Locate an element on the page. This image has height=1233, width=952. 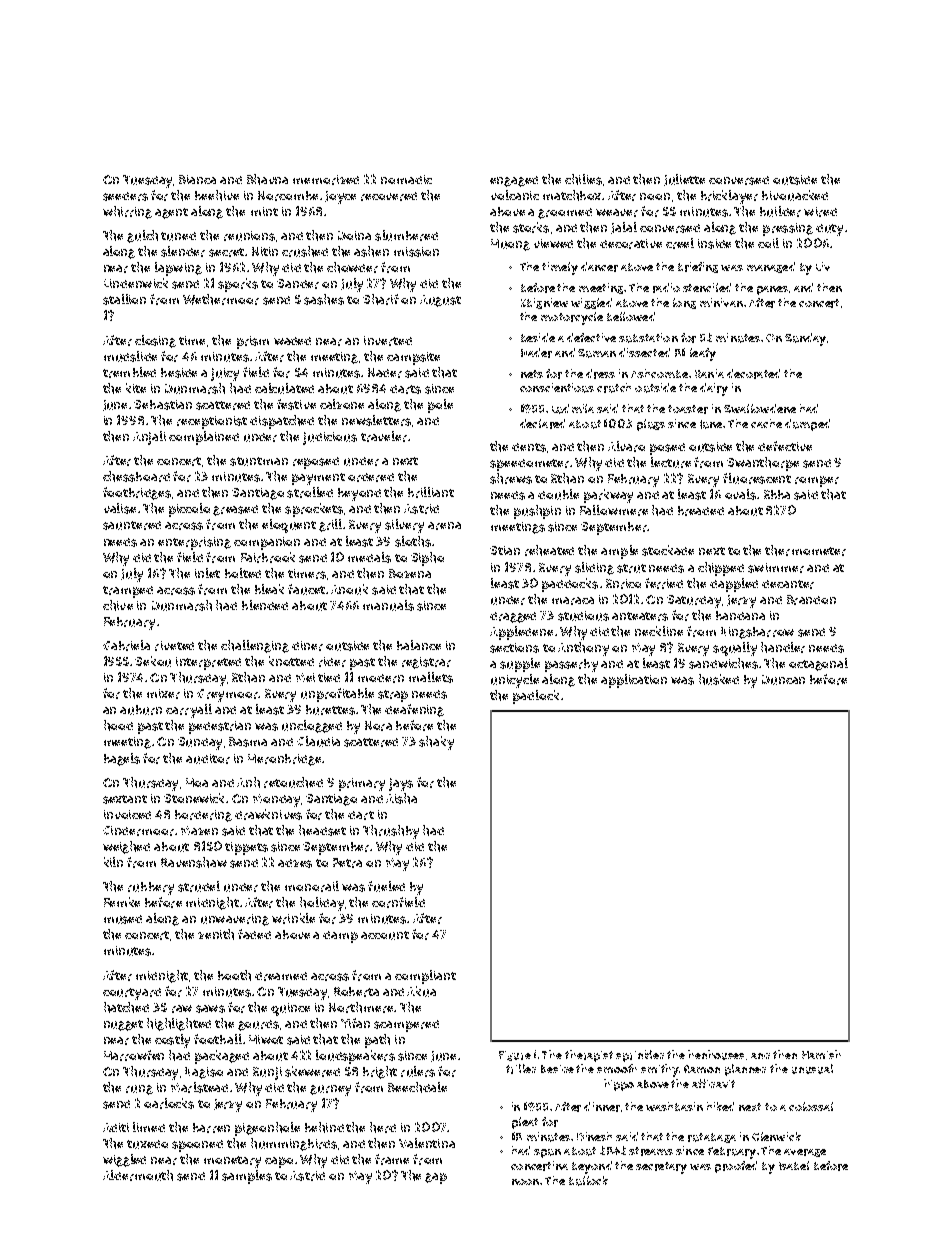
unicycle is located at coordinates (515, 681).
